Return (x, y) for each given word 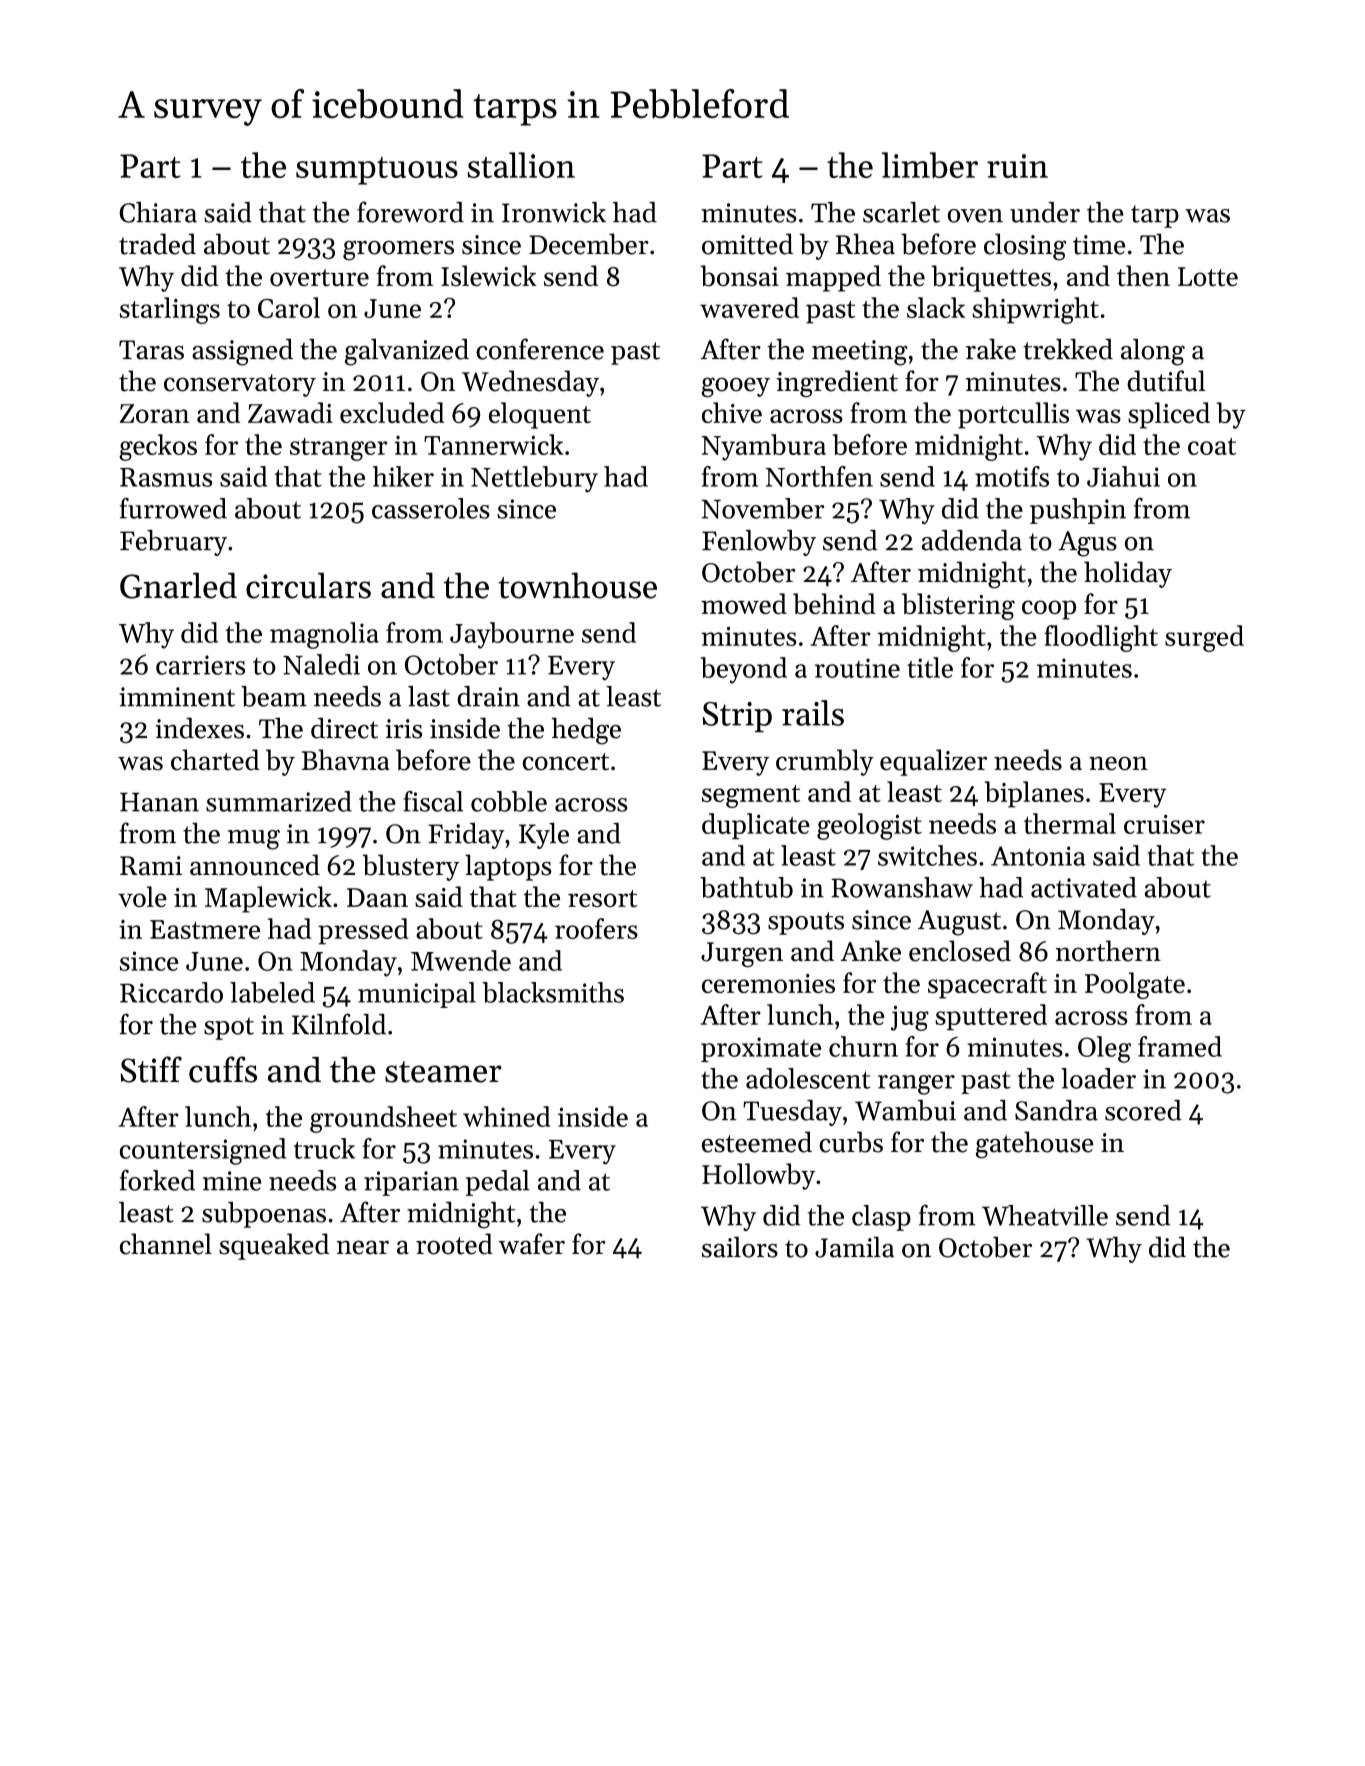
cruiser (1164, 824)
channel (166, 1244)
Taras (151, 350)
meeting (860, 353)
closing (1025, 247)
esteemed (757, 1142)
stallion (521, 165)
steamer (443, 1072)
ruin (1017, 166)
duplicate (756, 826)
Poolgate (1135, 985)
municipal (417, 995)
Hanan (159, 802)
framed (1180, 1046)
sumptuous (377, 171)
